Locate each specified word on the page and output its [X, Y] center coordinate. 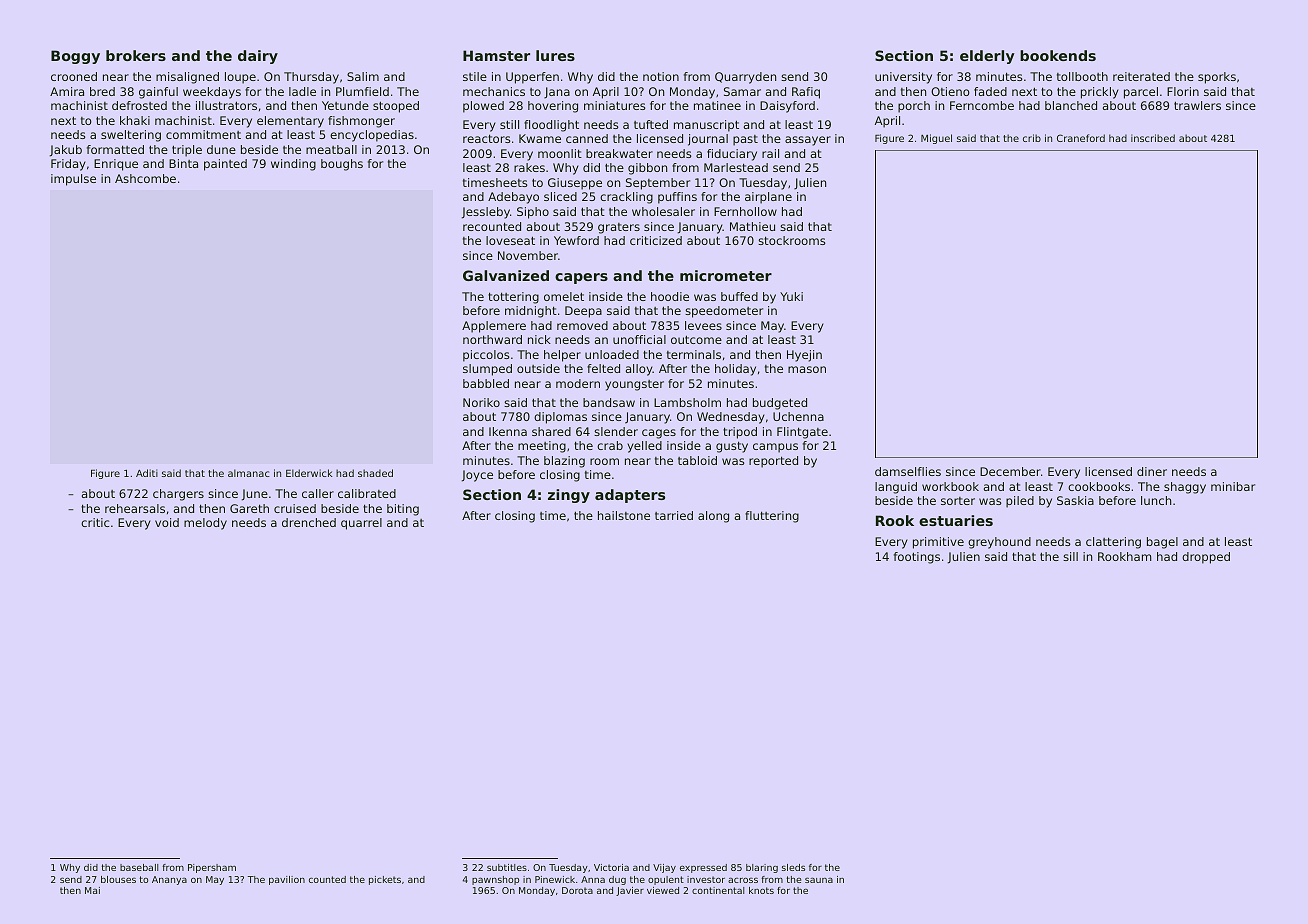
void [167, 522]
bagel [1162, 543]
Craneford [1081, 138]
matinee [717, 105]
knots [761, 890]
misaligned [187, 78]
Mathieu [752, 226]
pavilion [287, 880]
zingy [569, 496]
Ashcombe [145, 178]
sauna [819, 880]
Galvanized [506, 275]
